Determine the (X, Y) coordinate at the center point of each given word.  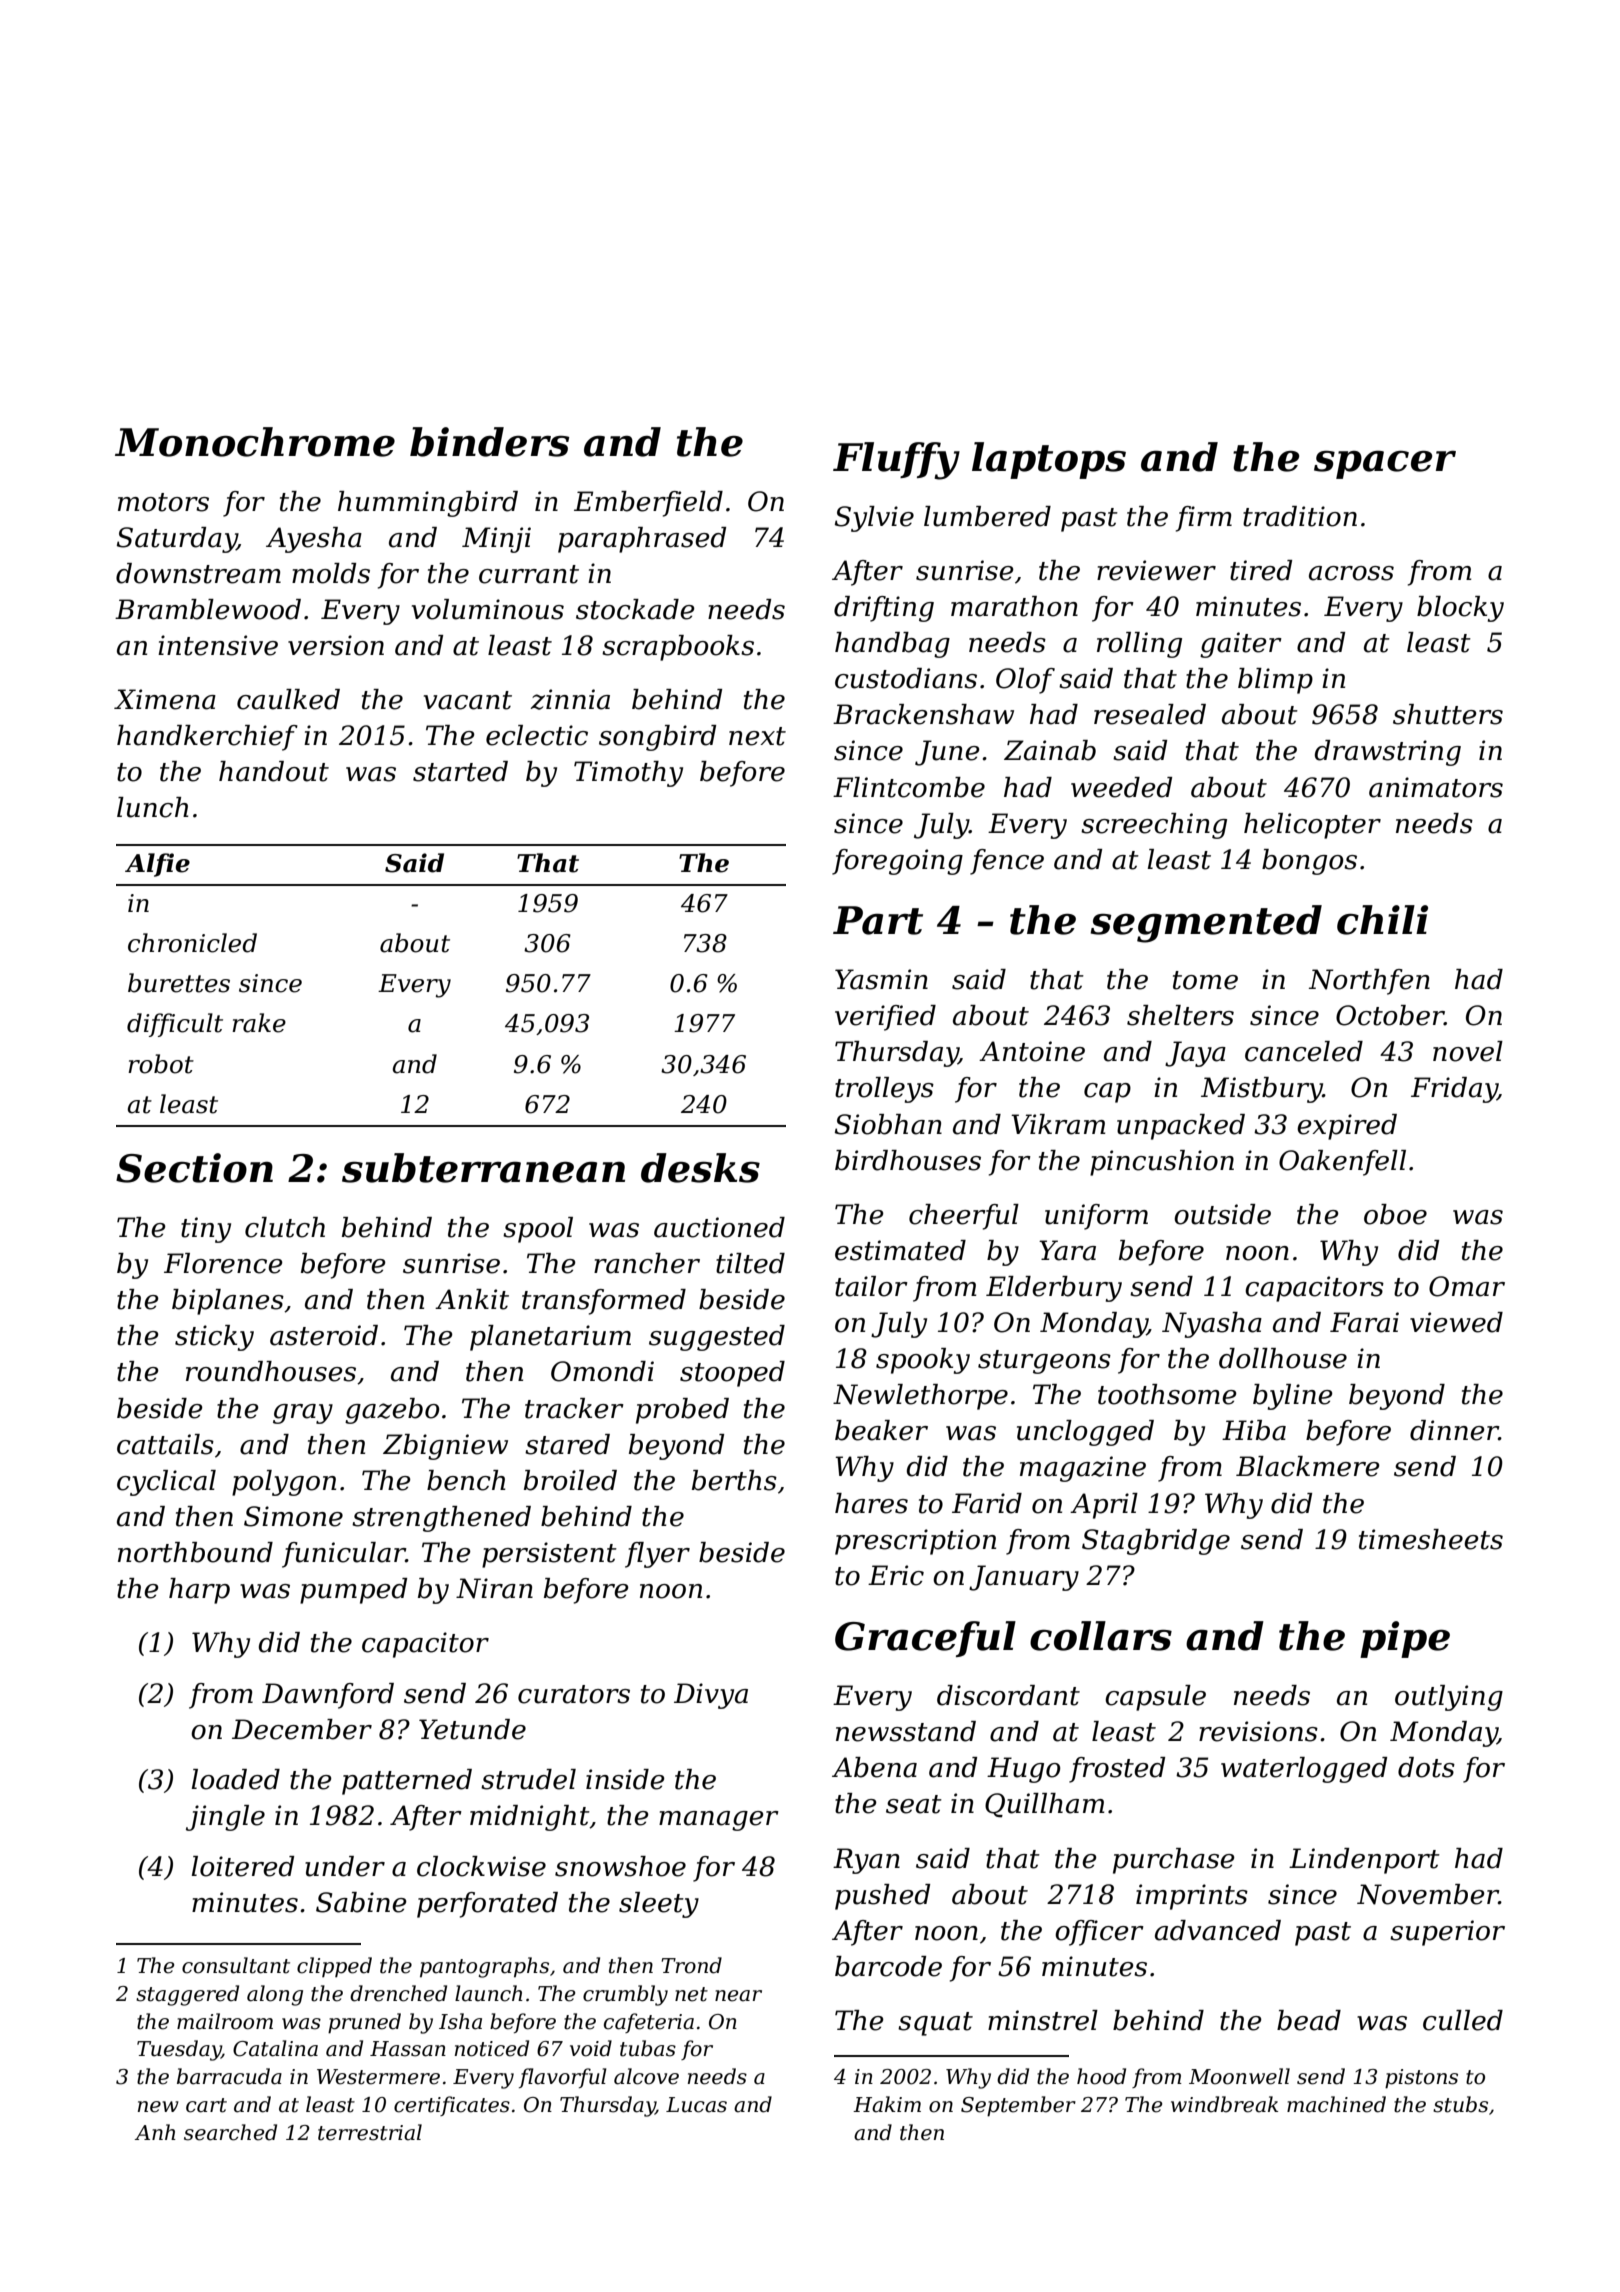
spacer (1385, 464)
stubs (1460, 2104)
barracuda (229, 2076)
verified (885, 1018)
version (336, 645)
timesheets (1431, 1539)
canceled (1304, 1051)
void (591, 2048)
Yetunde (472, 1729)
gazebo (392, 1411)
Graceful (925, 1639)
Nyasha (1212, 1325)
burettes (179, 983)
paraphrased (642, 540)
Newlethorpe (920, 1397)
